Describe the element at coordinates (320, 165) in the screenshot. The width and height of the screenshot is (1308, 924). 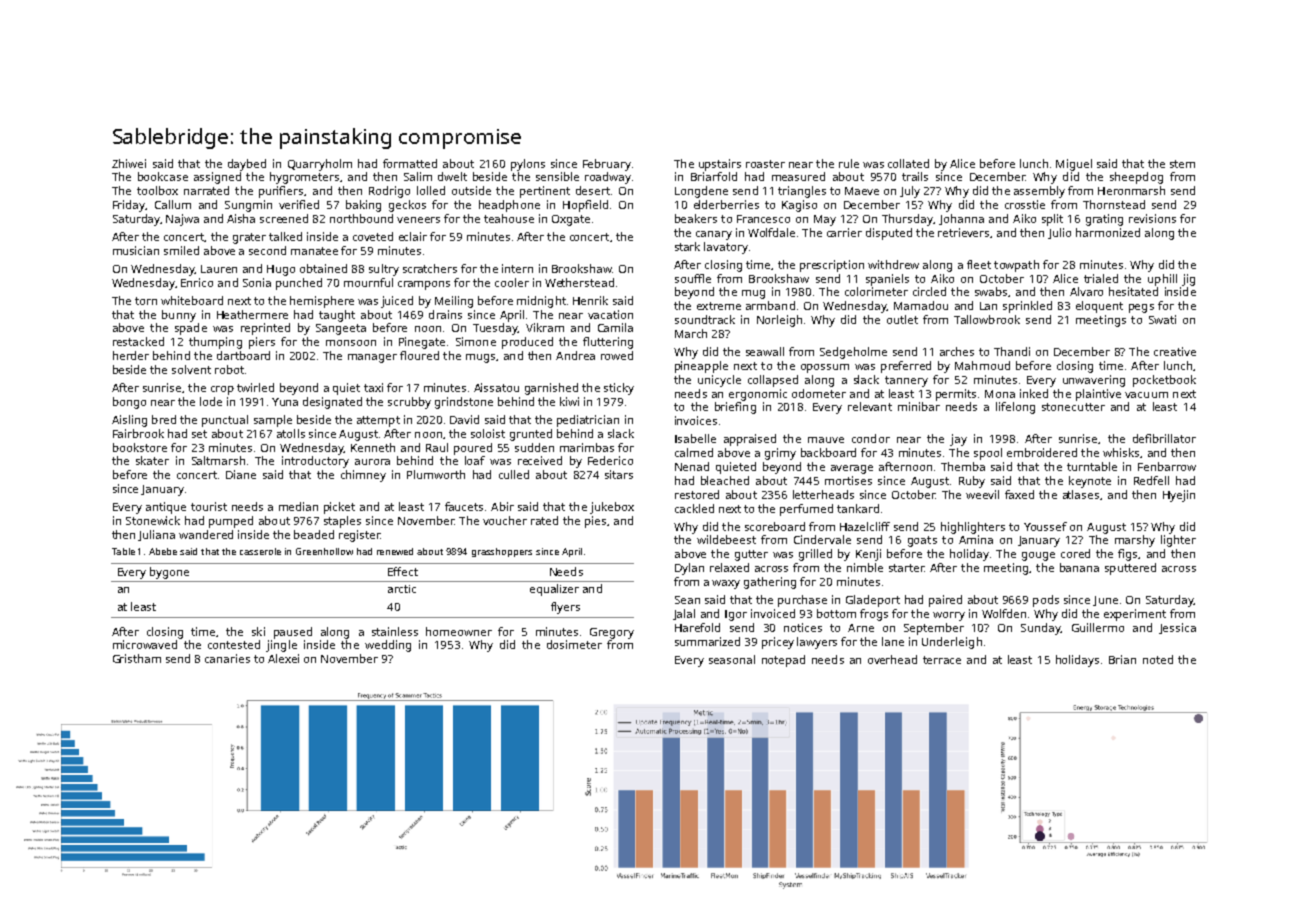
I see `Quarryholm` at that location.
